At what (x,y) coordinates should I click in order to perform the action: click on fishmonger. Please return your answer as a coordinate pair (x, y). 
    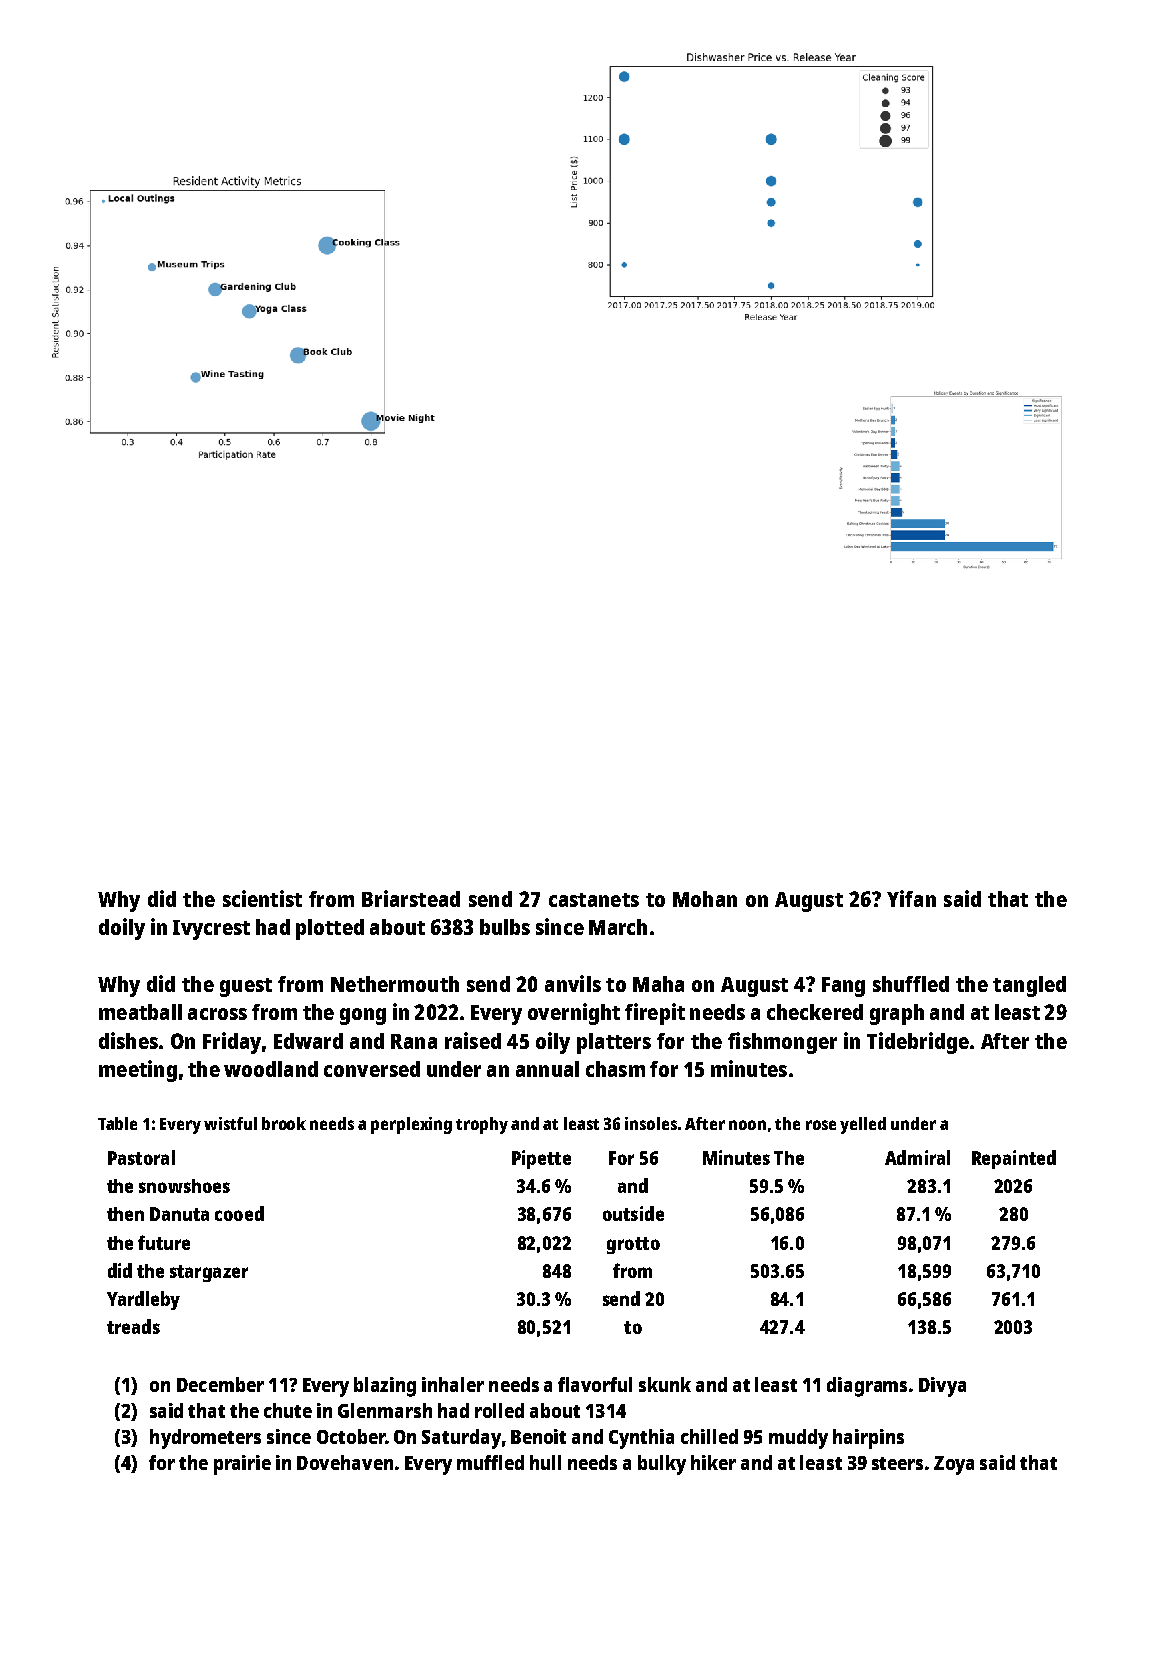
    Looking at the image, I should click on (782, 1043).
